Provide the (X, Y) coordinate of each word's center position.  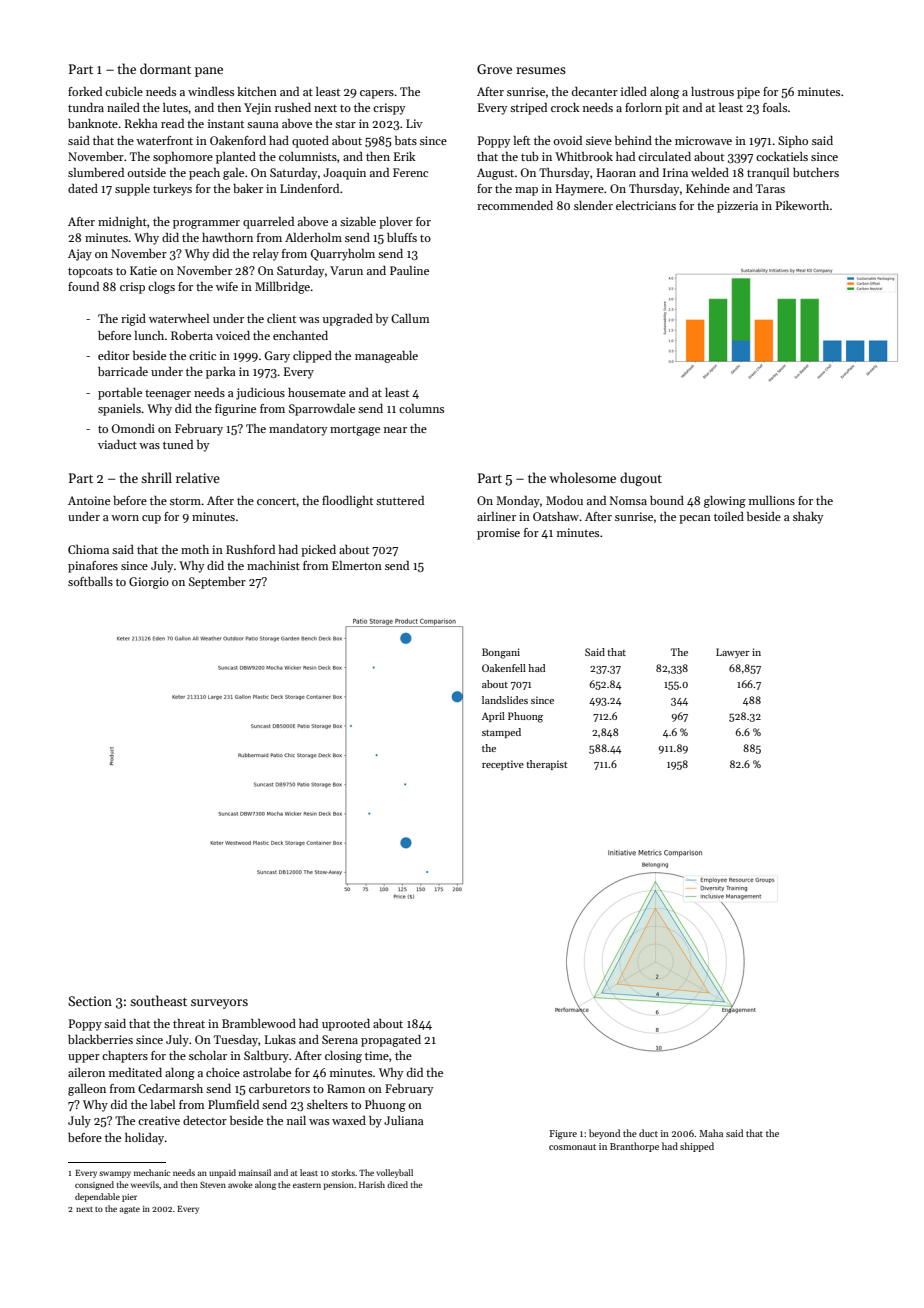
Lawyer (732, 653)
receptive (503, 765)
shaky (808, 518)
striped (528, 109)
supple (132, 190)
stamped (501, 733)
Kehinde (708, 188)
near (395, 430)
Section (90, 1001)
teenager (168, 395)
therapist (546, 765)
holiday (144, 1139)
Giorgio (149, 583)
